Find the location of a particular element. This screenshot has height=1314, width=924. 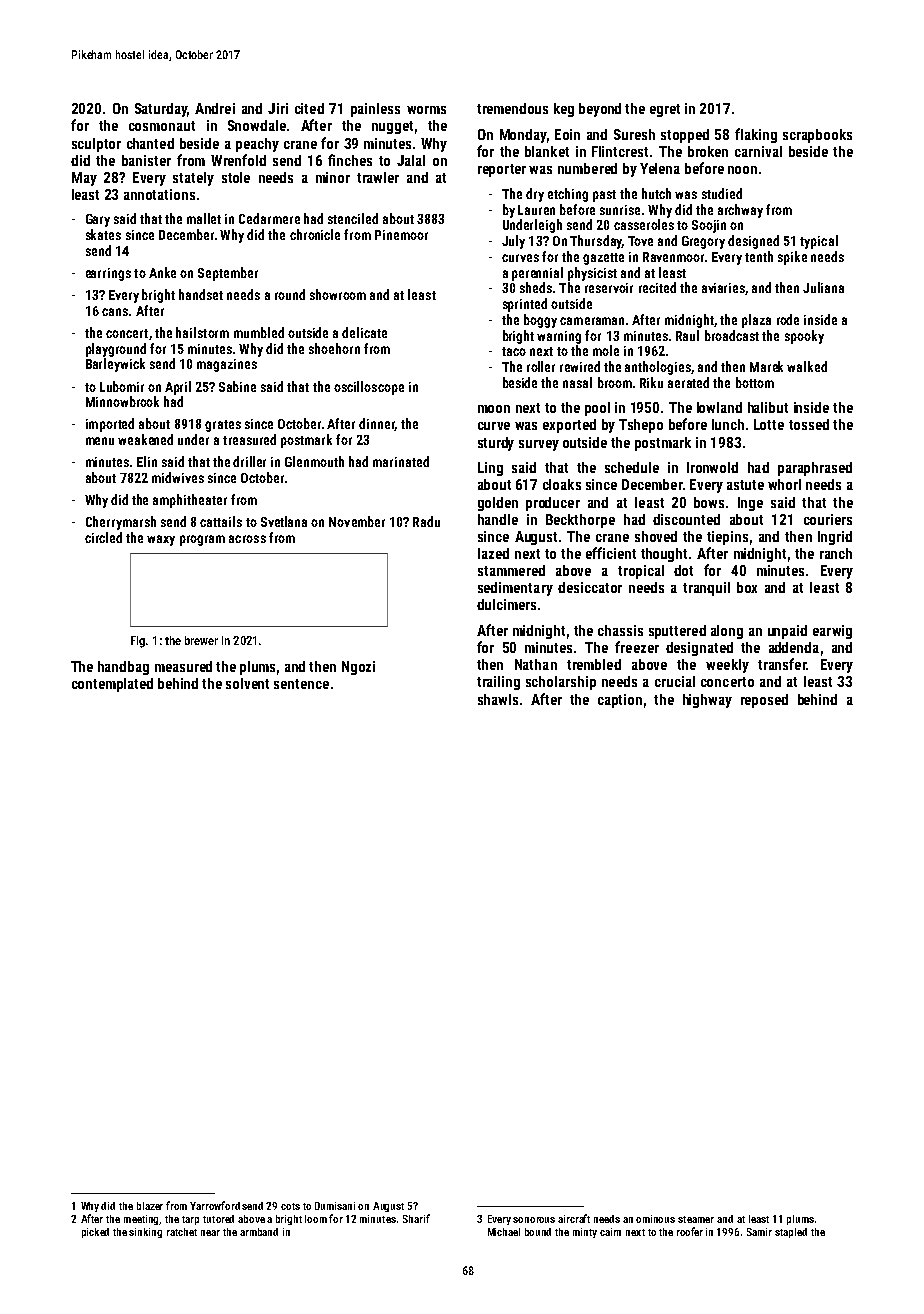

highway is located at coordinates (707, 701).
